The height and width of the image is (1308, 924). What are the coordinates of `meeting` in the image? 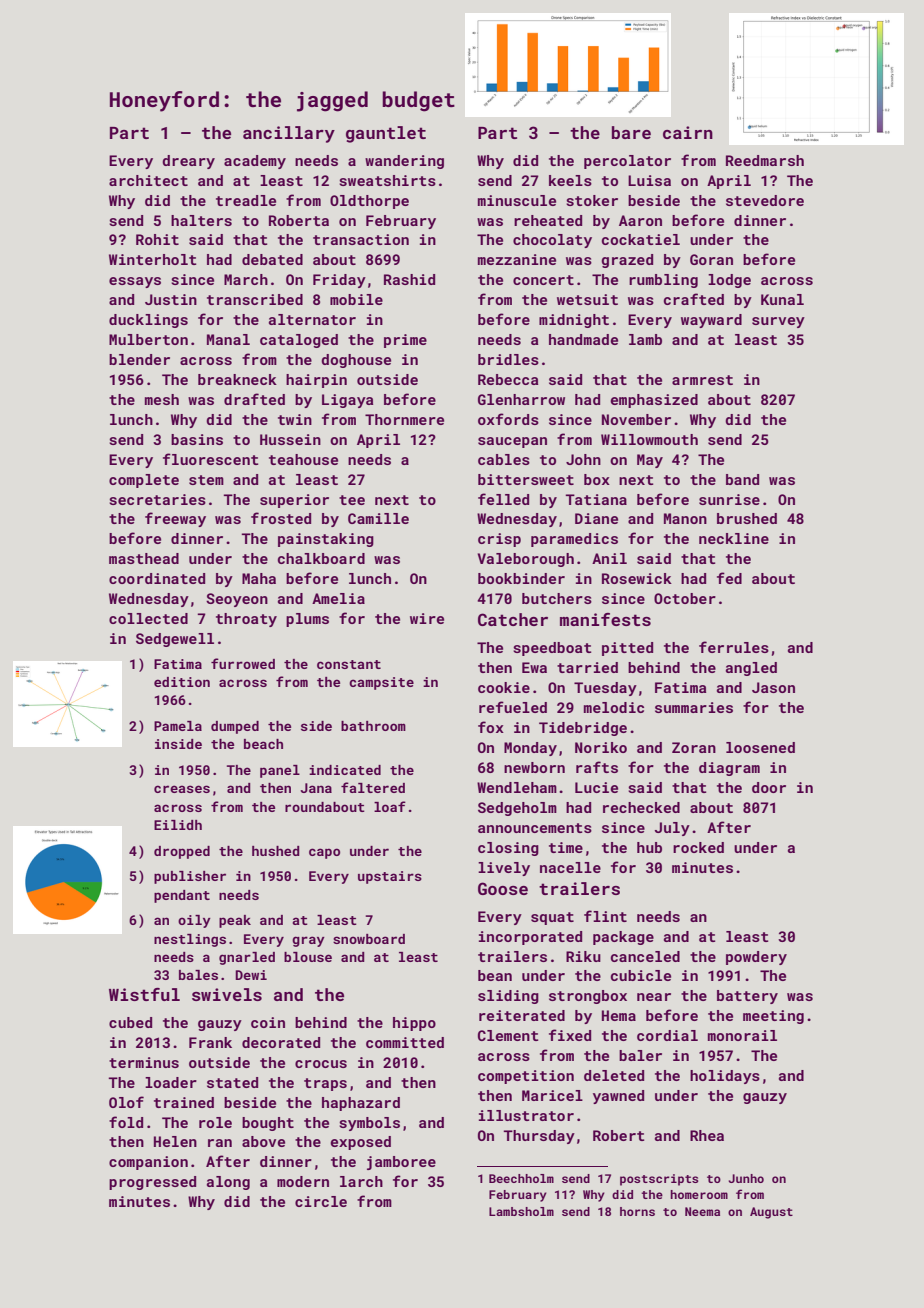 It's located at (773, 1017).
